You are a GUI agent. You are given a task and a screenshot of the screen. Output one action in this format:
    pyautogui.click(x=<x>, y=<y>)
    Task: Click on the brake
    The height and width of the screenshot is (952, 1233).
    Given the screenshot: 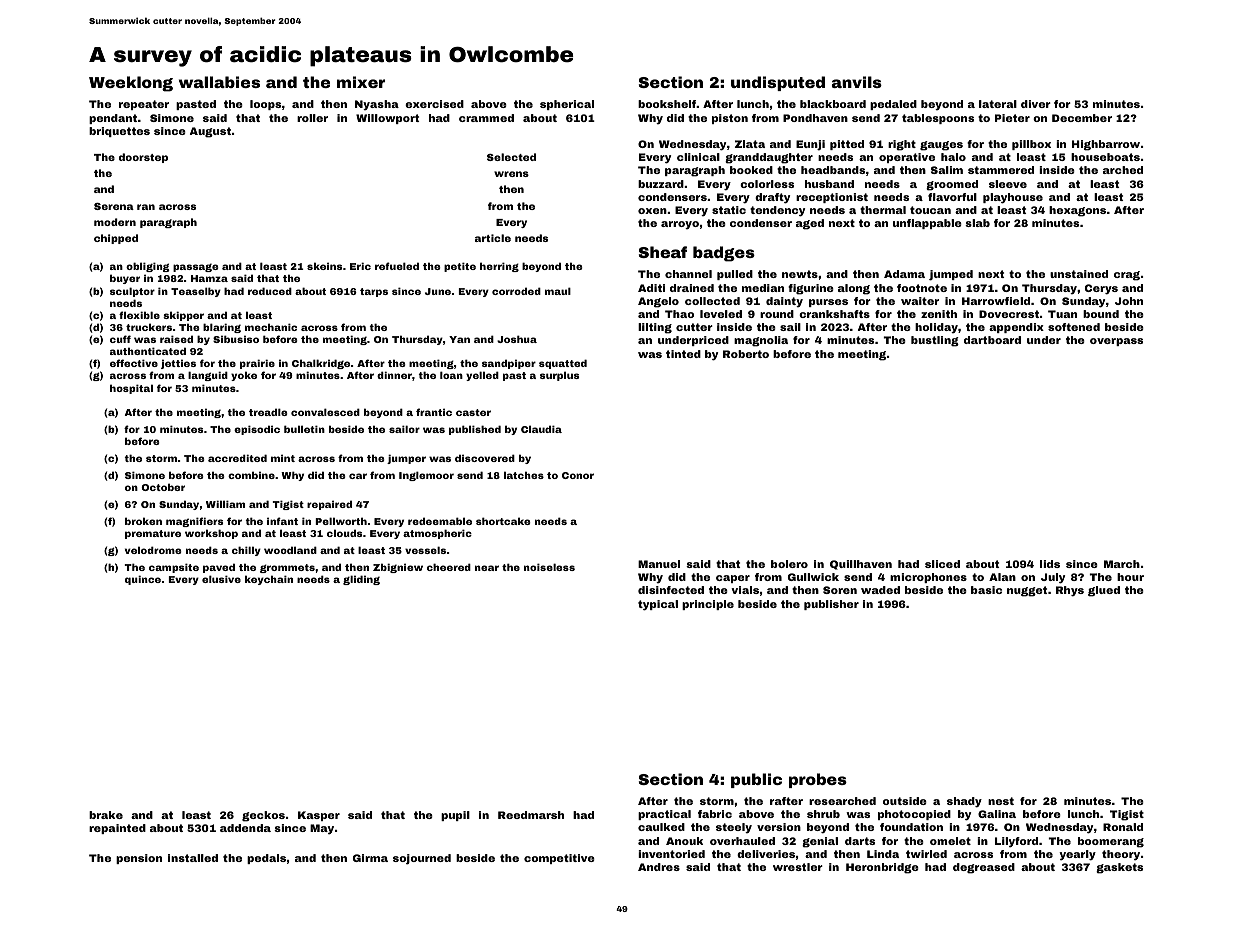 What is the action you would take?
    pyautogui.click(x=106, y=815)
